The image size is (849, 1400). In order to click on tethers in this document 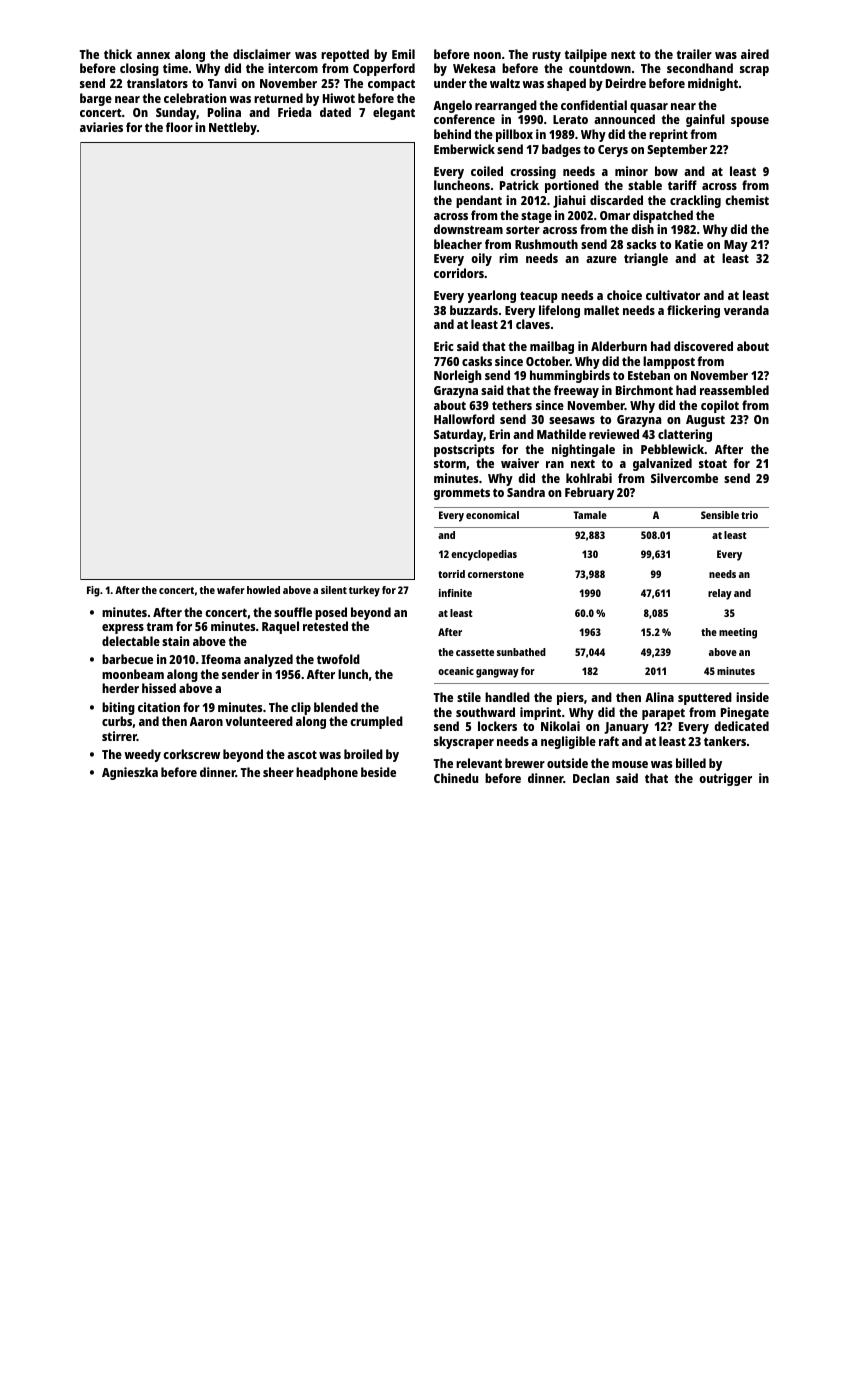, I will do `click(512, 405)`.
